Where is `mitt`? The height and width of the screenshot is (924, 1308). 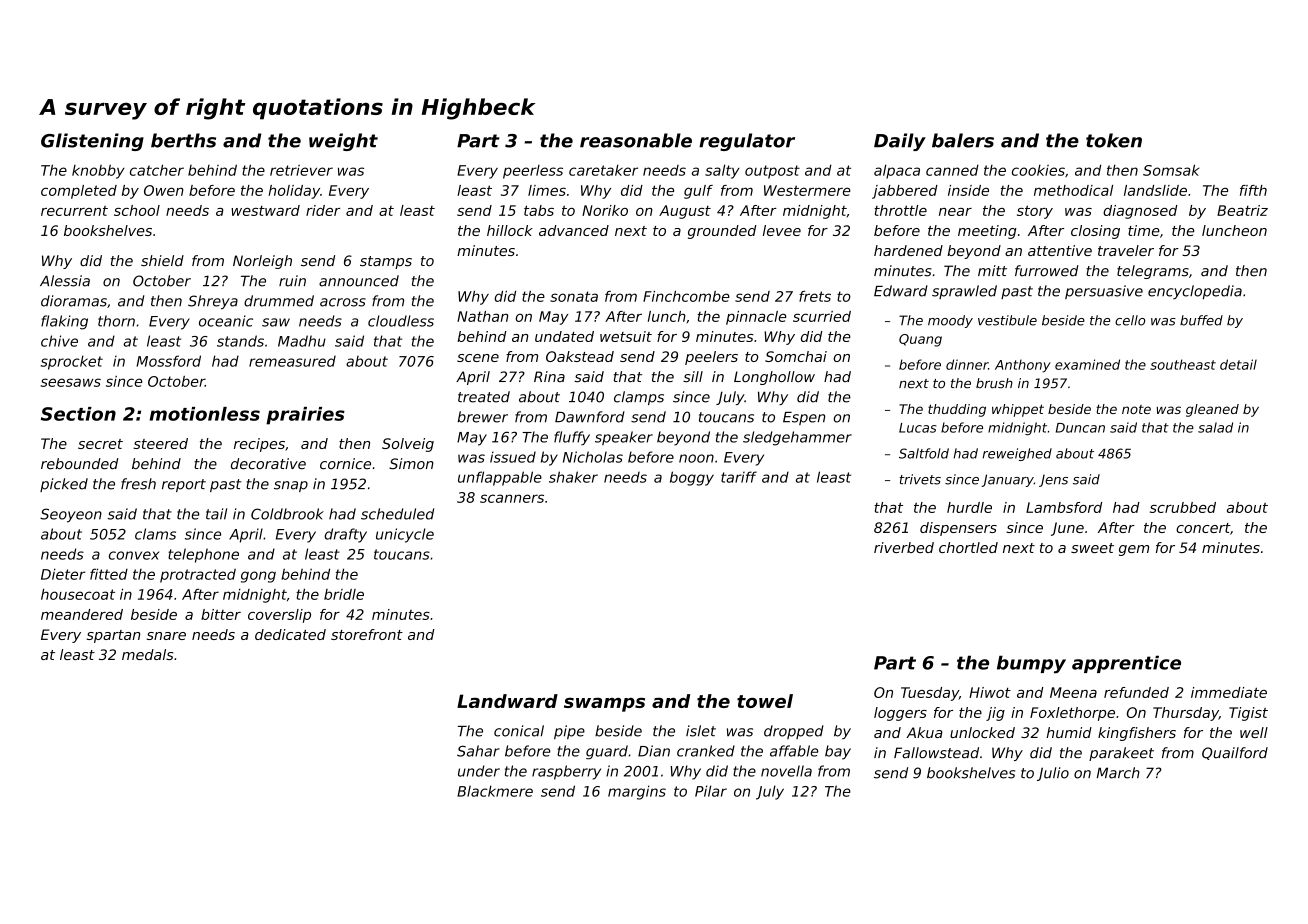 mitt is located at coordinates (992, 270).
